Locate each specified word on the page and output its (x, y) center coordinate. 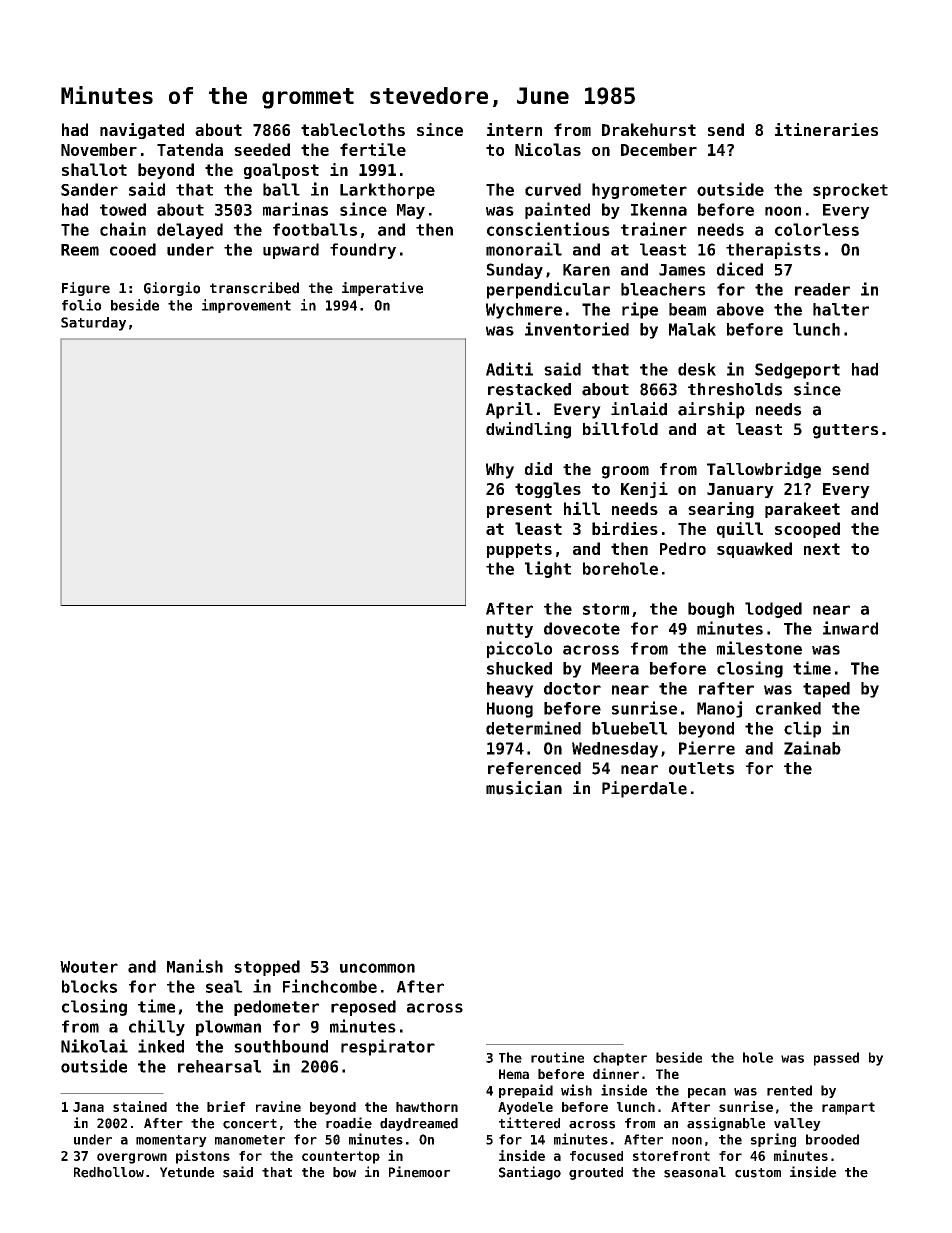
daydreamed (419, 1124)
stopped (267, 968)
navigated (142, 131)
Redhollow (109, 1172)
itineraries (826, 129)
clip (802, 729)
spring (773, 1140)
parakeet (802, 510)
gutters (845, 431)
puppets (519, 550)
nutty (510, 630)
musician (524, 788)
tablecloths (353, 129)
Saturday (93, 324)
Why (500, 471)
